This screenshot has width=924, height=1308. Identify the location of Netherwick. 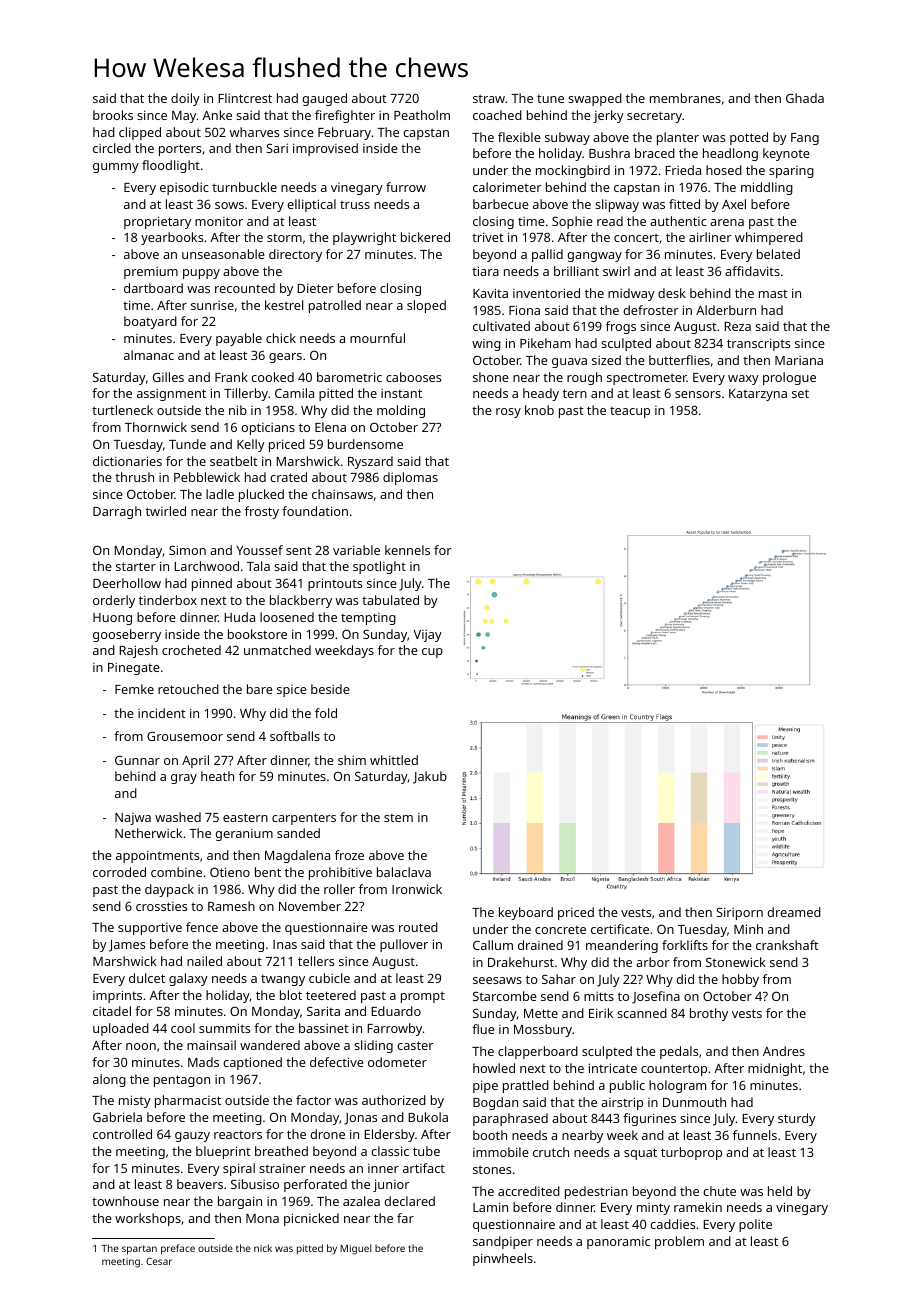
(148, 833).
